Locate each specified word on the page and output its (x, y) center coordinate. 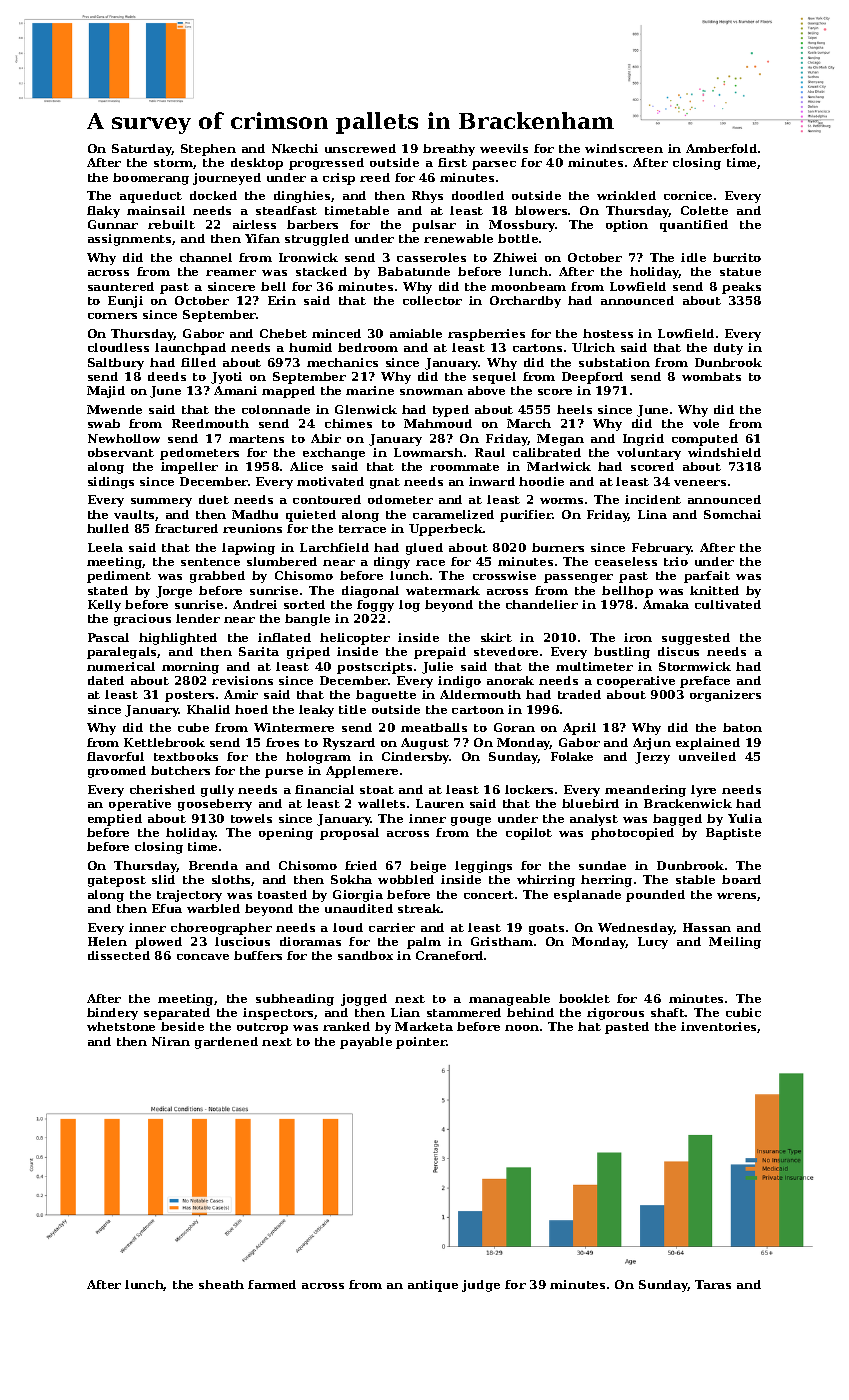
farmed (272, 1284)
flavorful (115, 756)
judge (481, 1286)
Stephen (208, 150)
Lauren (440, 803)
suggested (696, 639)
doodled (478, 195)
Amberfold (721, 148)
